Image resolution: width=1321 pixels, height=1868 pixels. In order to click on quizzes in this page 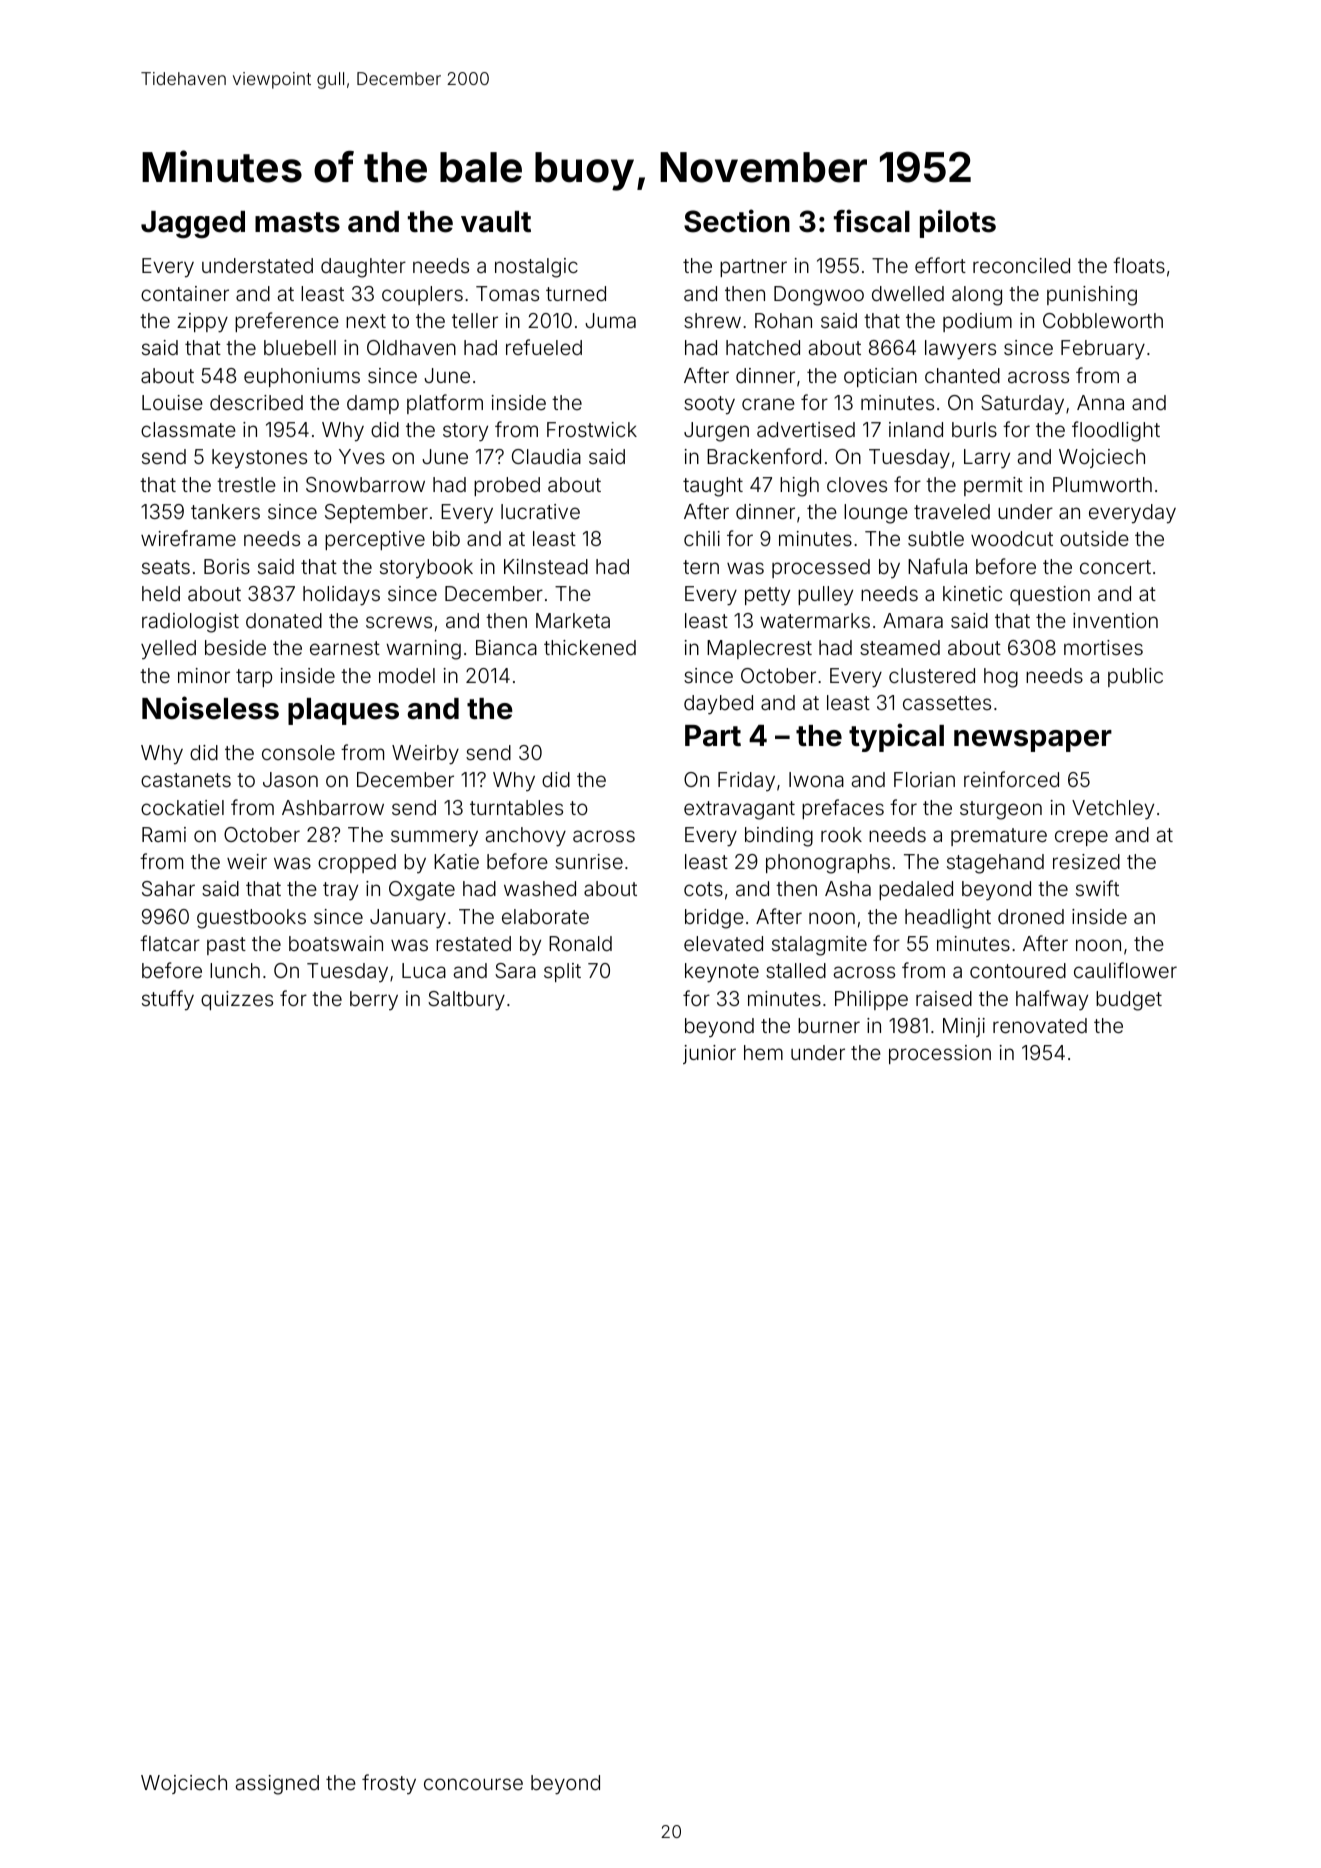, I will do `click(237, 1000)`.
